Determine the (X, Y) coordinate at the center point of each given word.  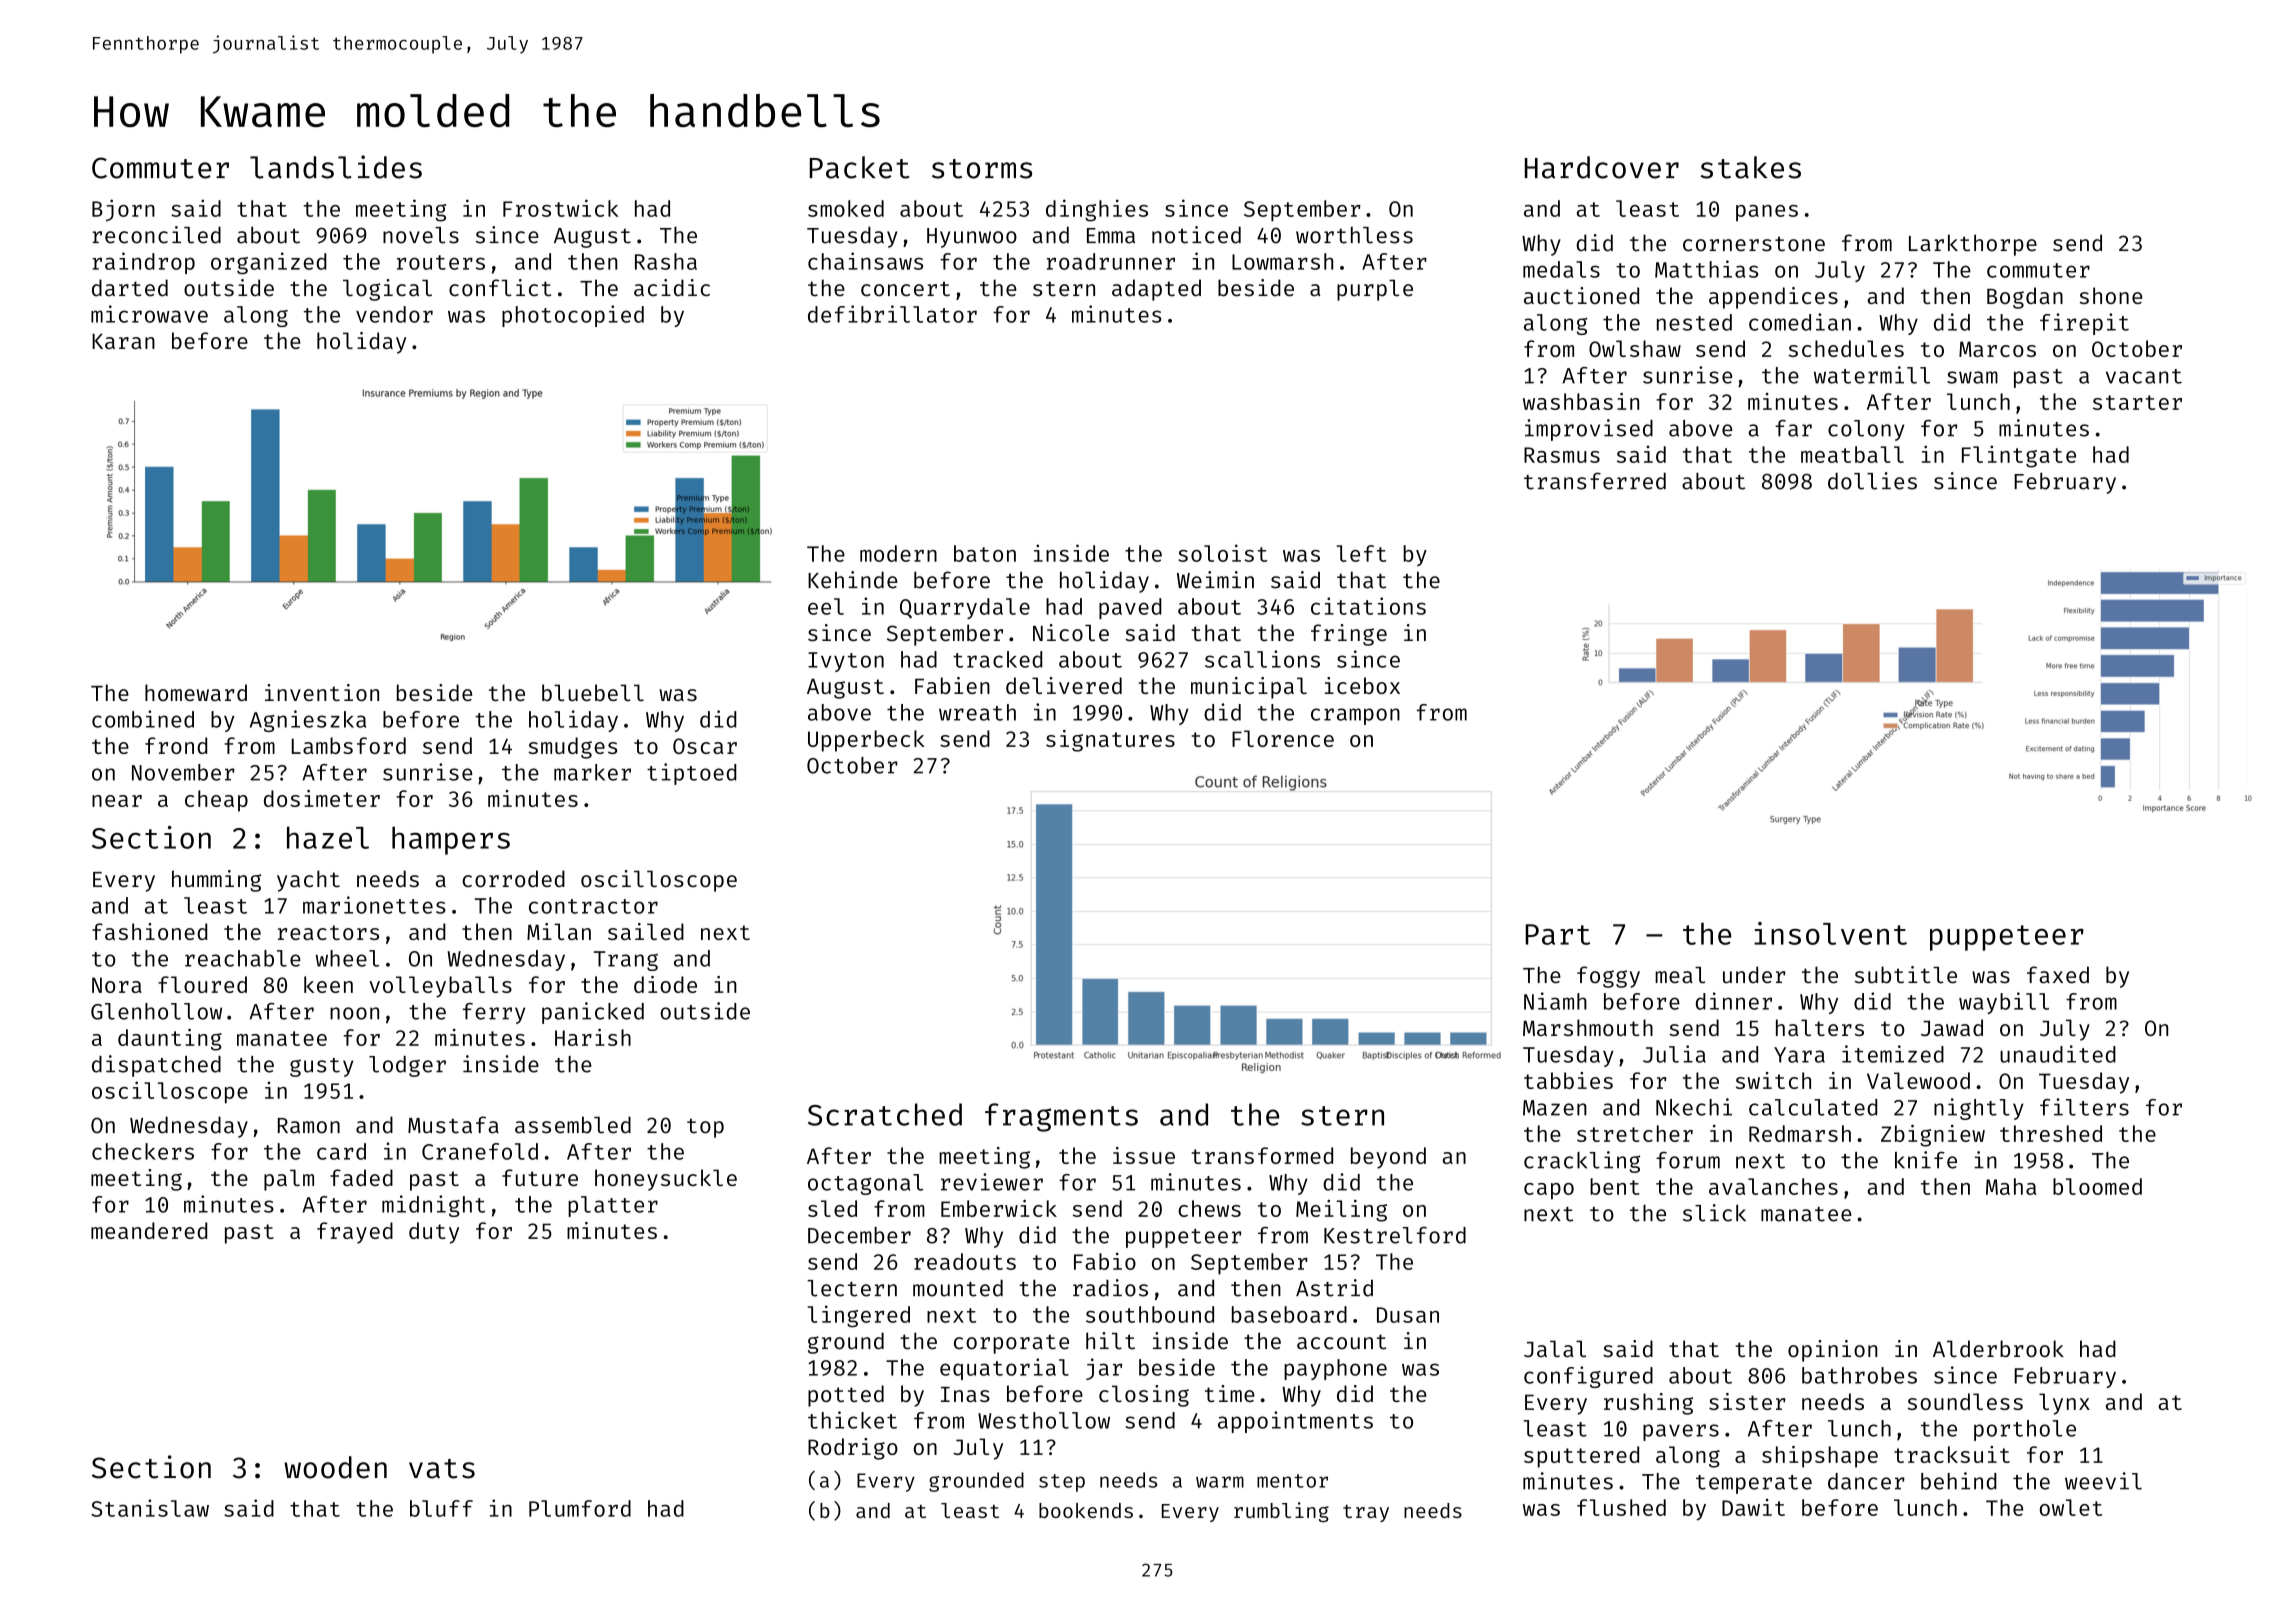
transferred (1595, 481)
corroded (513, 879)
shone (2110, 295)
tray (1366, 1513)
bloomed (2097, 1186)
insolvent (1830, 933)
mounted (958, 1288)
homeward (196, 692)
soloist (1222, 553)
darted (130, 288)
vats (442, 1469)
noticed (1196, 235)
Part (1557, 934)
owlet (2071, 1507)
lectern (852, 1288)
